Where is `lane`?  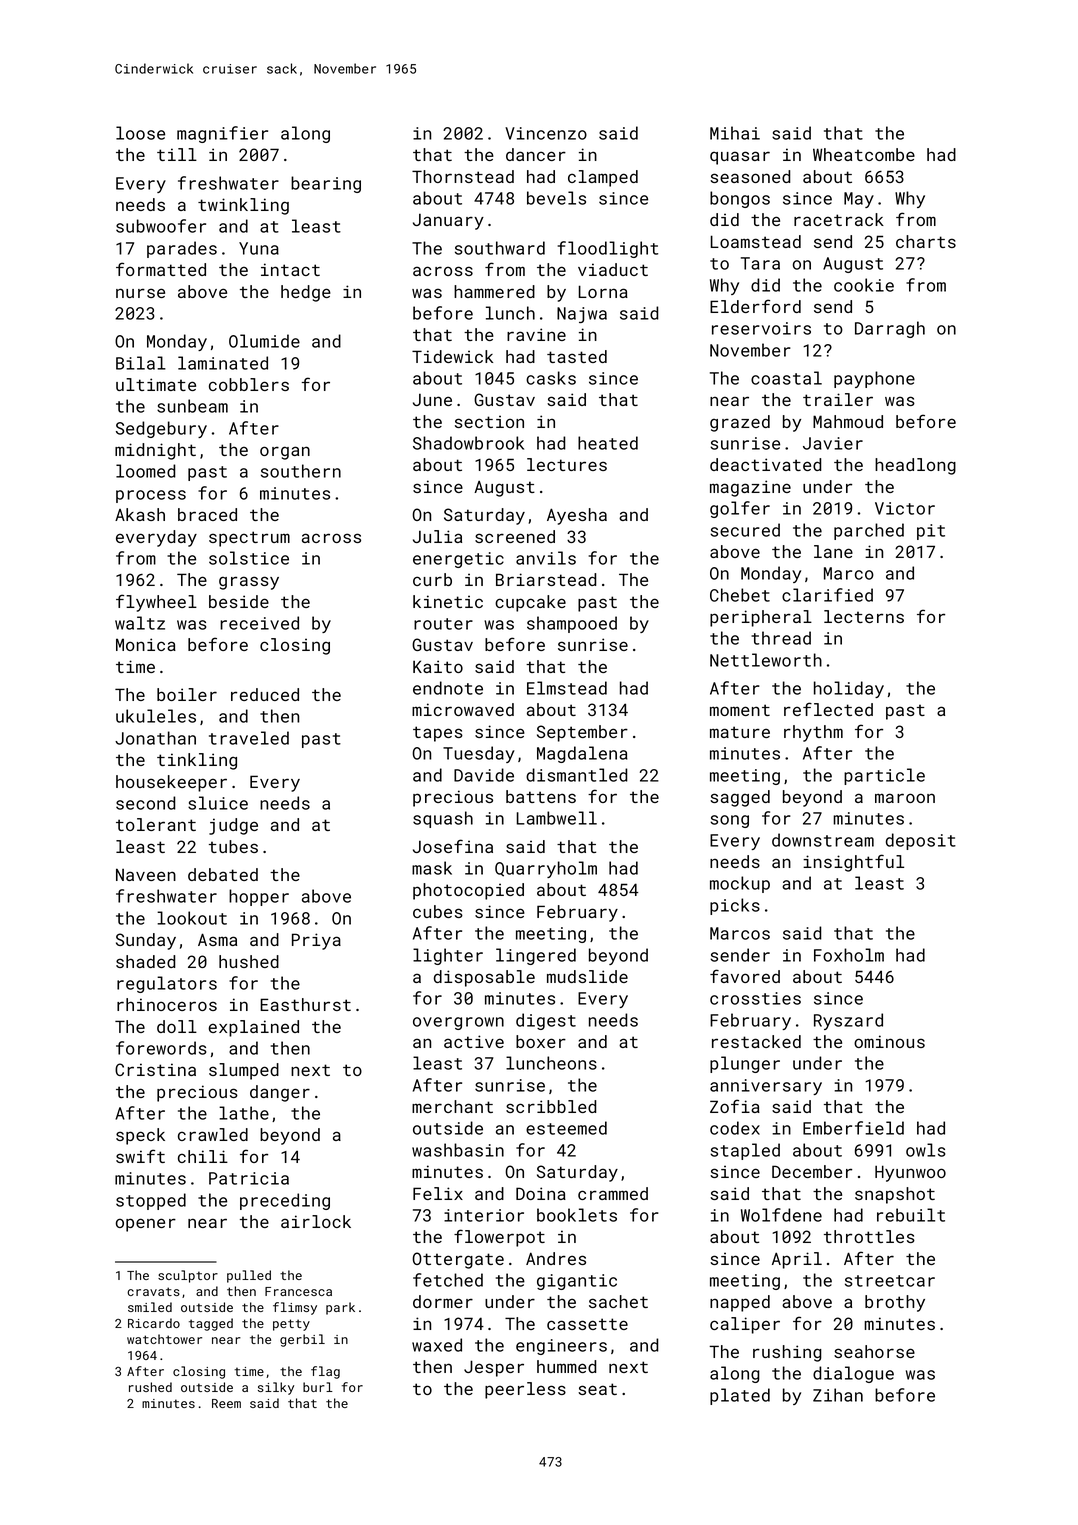
lane is located at coordinates (833, 551).
